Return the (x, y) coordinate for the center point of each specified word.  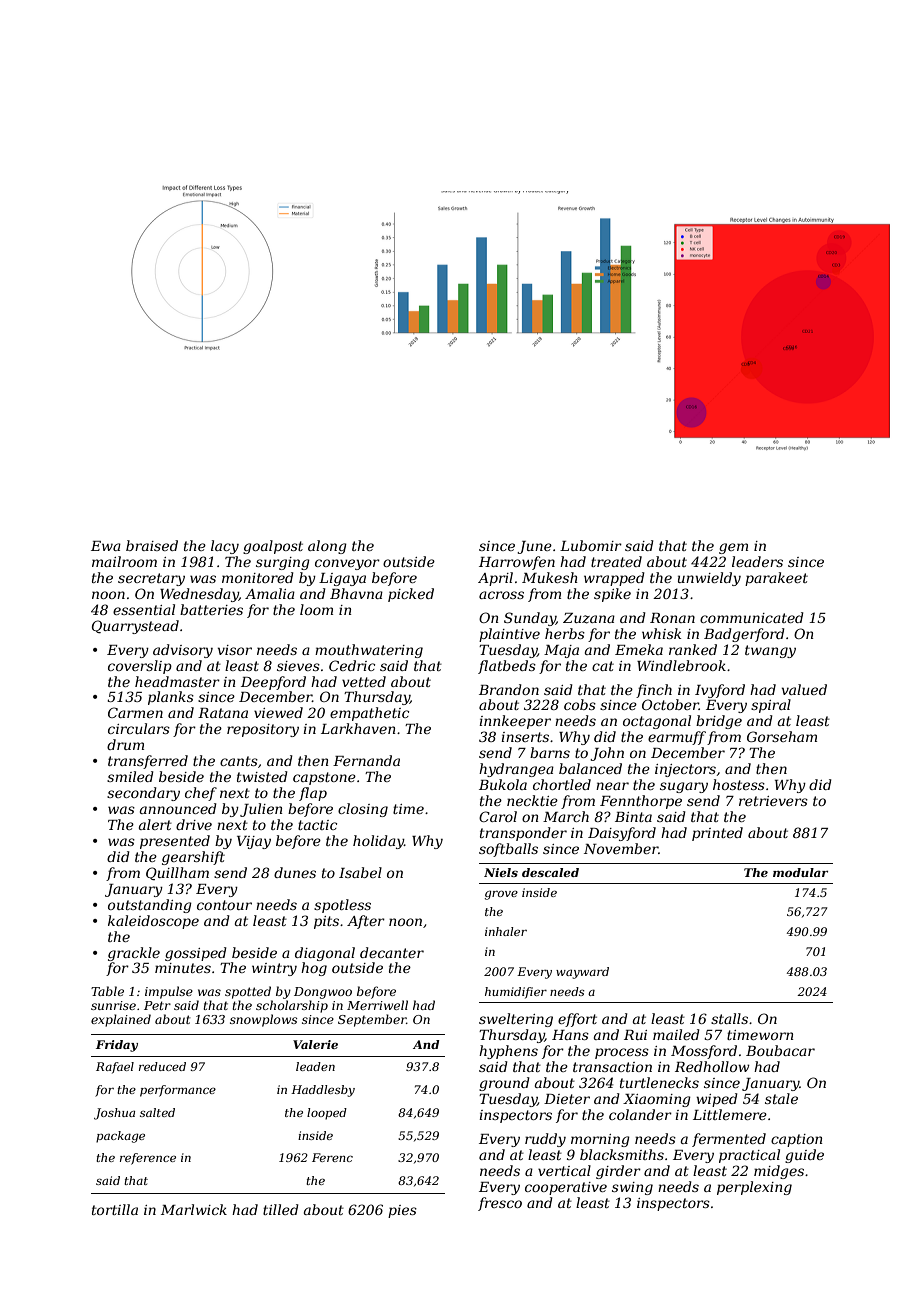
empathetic (369, 714)
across (501, 595)
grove (501, 895)
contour (224, 905)
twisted (262, 776)
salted (157, 1112)
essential (144, 609)
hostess (739, 784)
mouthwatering (369, 651)
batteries (211, 609)
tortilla (115, 1209)
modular (800, 872)
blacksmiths (622, 1154)
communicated (752, 617)
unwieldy (709, 579)
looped (327, 1114)
